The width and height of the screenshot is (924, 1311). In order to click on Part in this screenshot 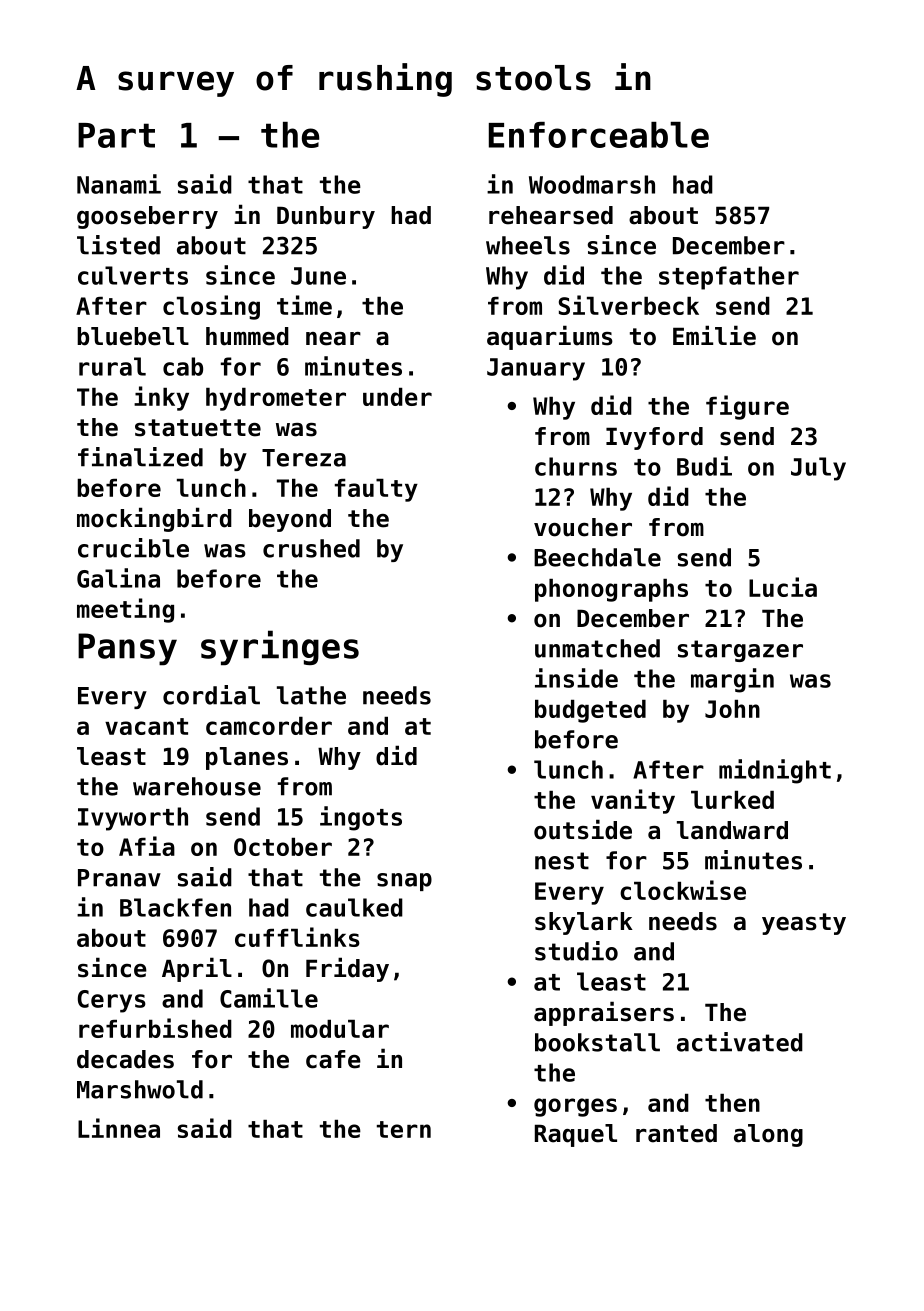, I will do `click(116, 135)`.
